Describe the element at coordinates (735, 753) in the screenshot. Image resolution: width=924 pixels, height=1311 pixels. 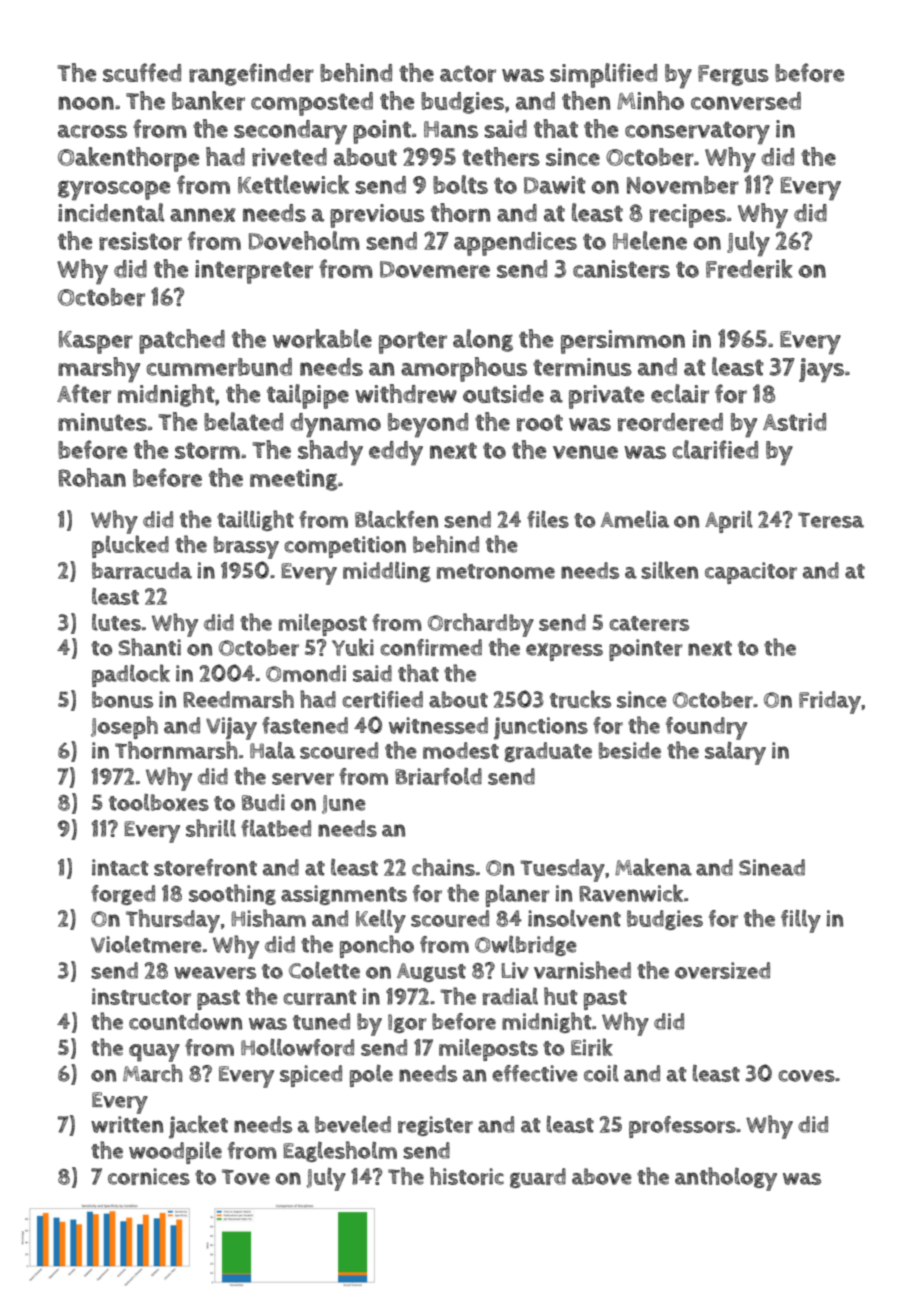
I see `salary` at that location.
